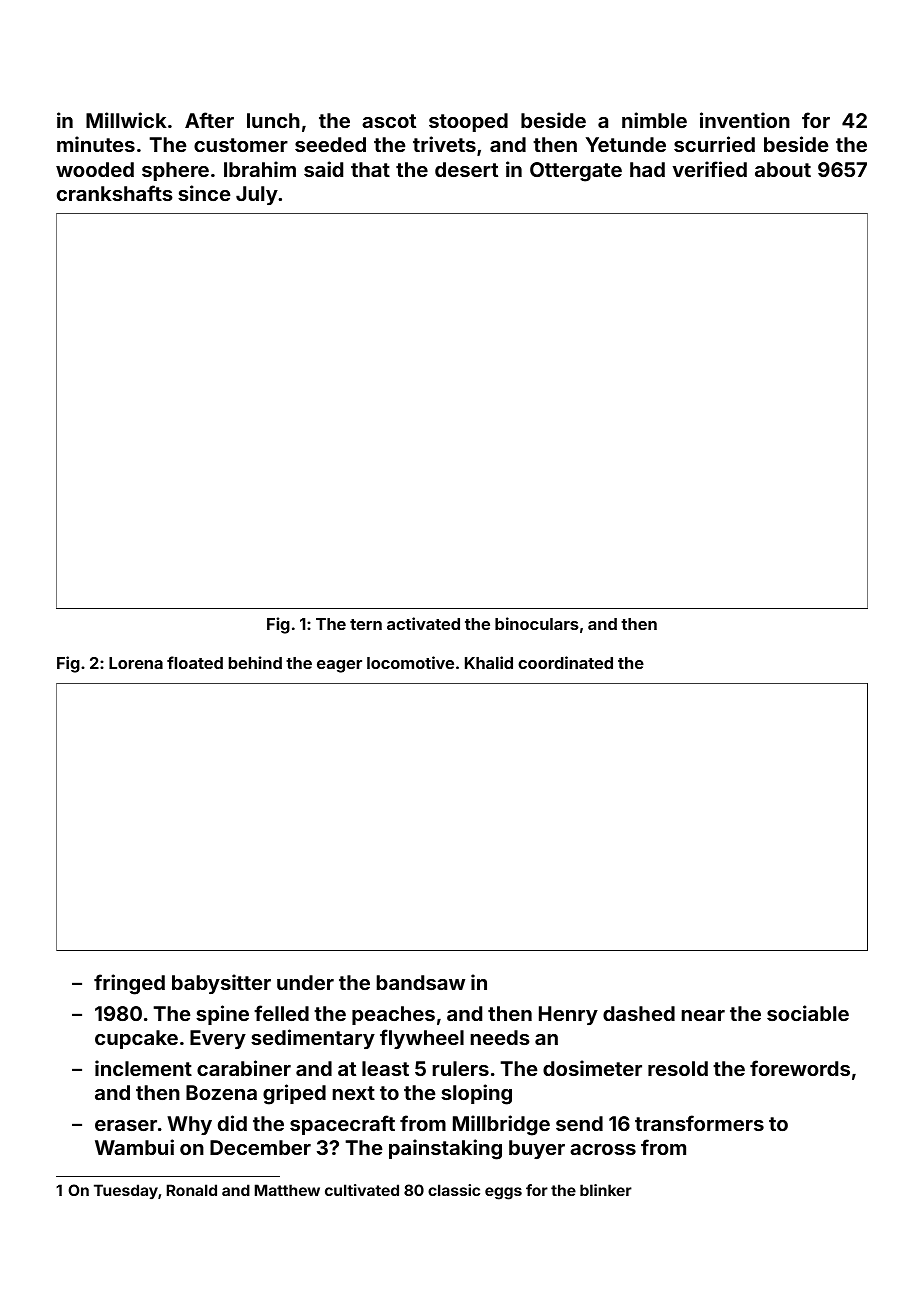 This screenshot has height=1308, width=924. Describe the element at coordinates (136, 663) in the screenshot. I see `Lorena` at that location.
